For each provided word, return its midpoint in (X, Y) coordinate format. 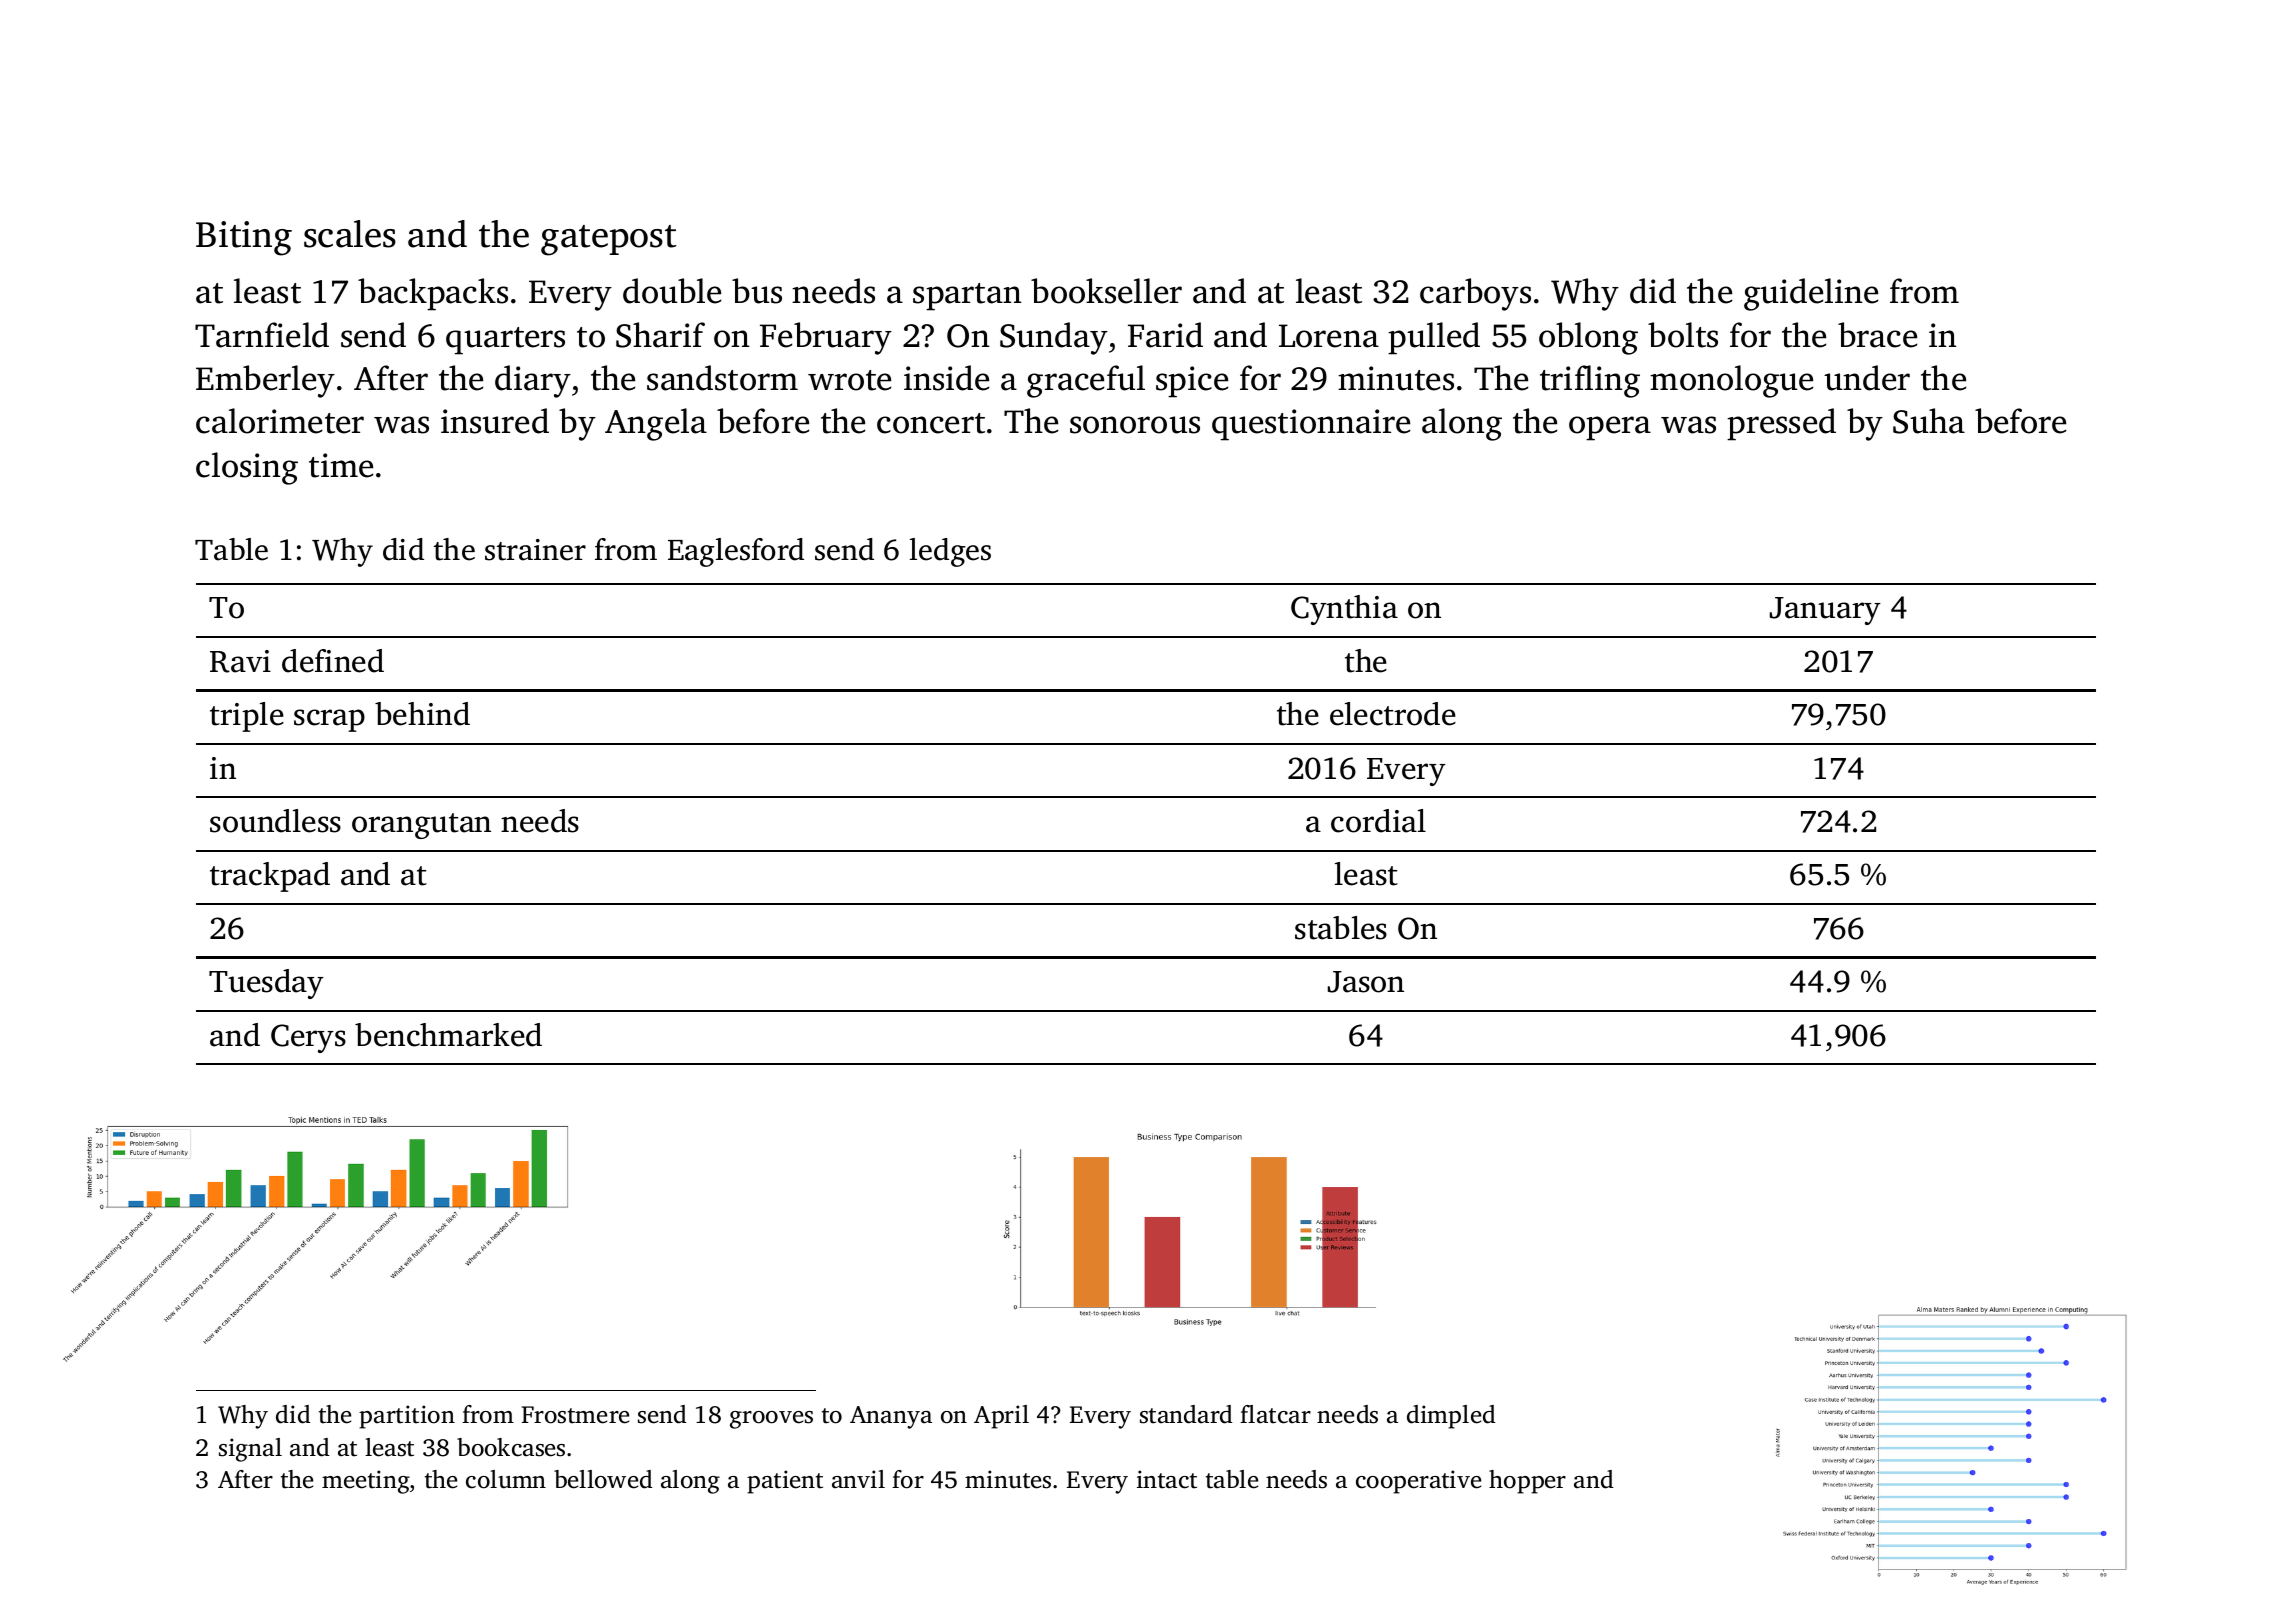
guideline (1811, 294)
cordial (1378, 821)
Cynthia (1344, 610)
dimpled (1451, 1417)
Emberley (265, 381)
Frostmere (575, 1415)
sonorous (1135, 425)
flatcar (1275, 1414)
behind (422, 714)
